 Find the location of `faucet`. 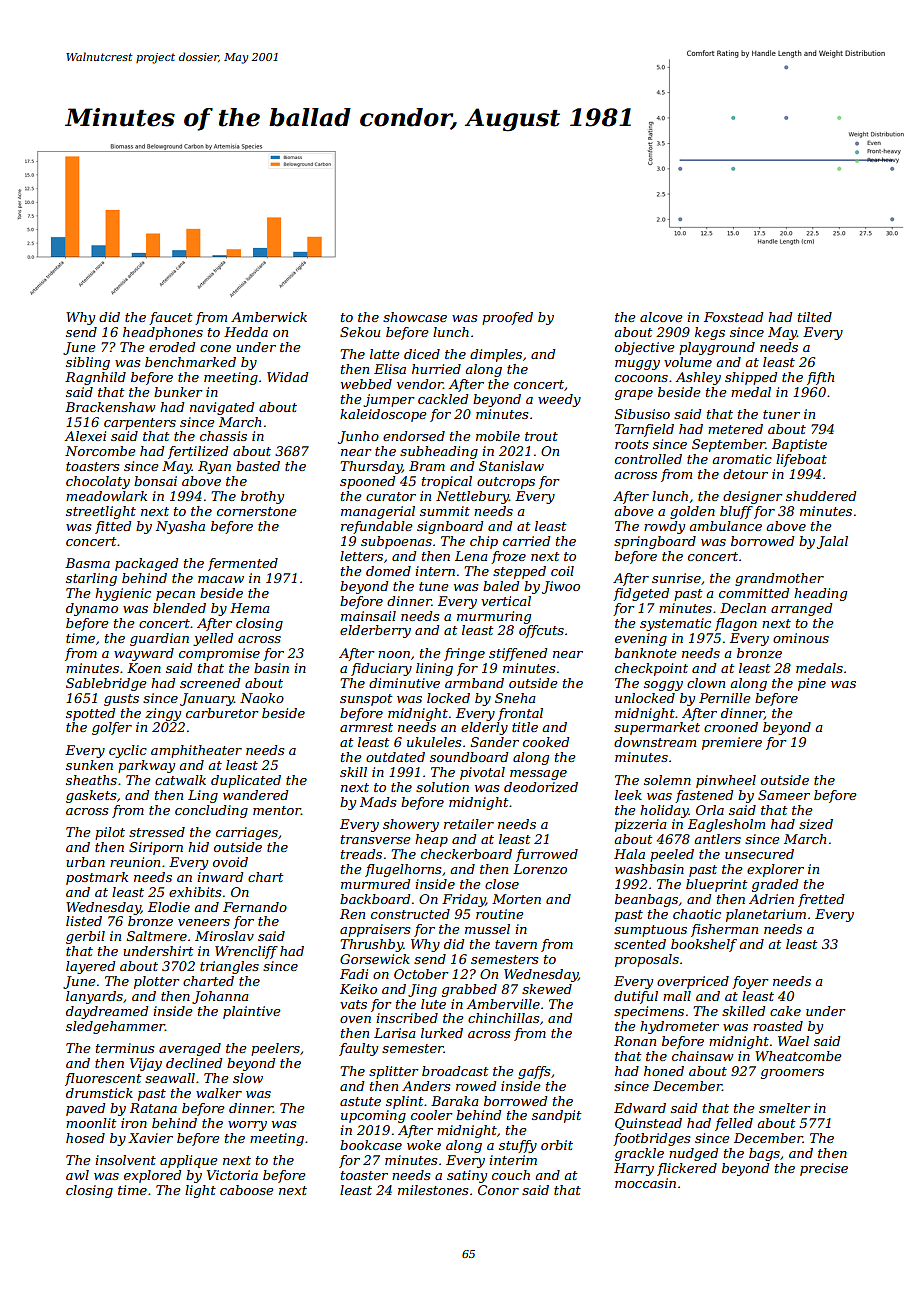

faucet is located at coordinates (170, 318).
